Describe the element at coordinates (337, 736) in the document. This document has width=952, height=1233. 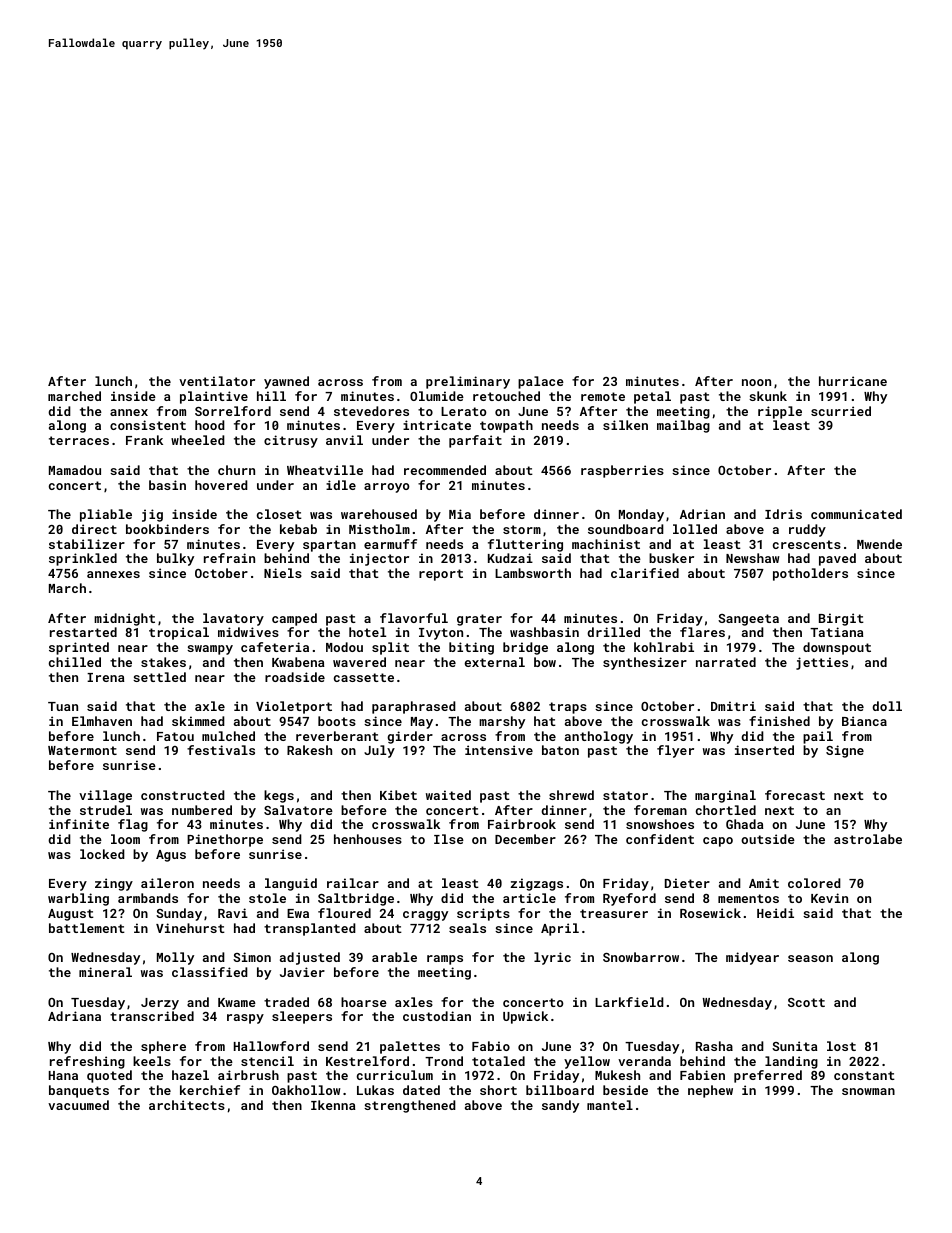
I see `reverberant` at that location.
